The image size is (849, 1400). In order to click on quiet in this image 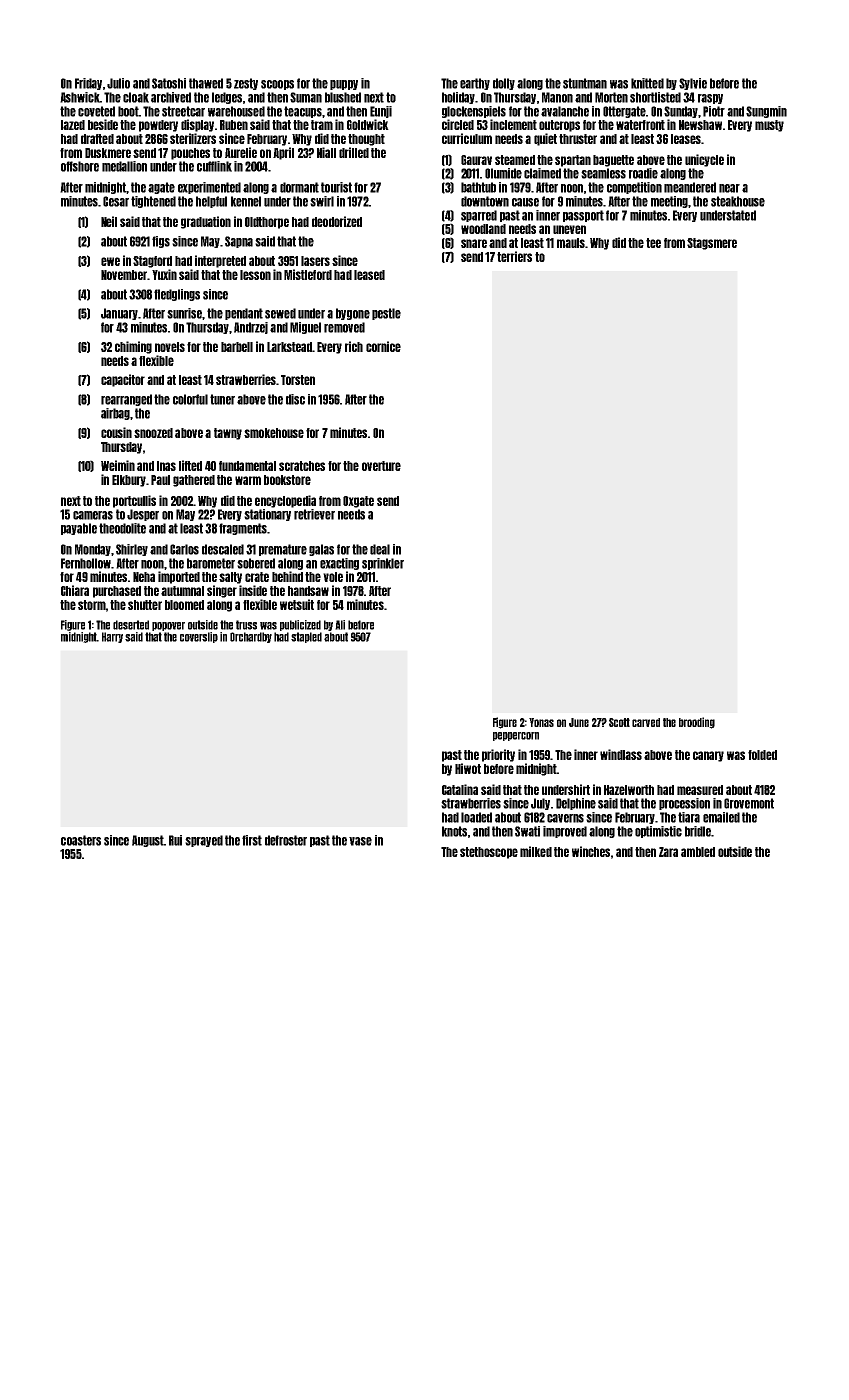, I will do `click(545, 139)`.
